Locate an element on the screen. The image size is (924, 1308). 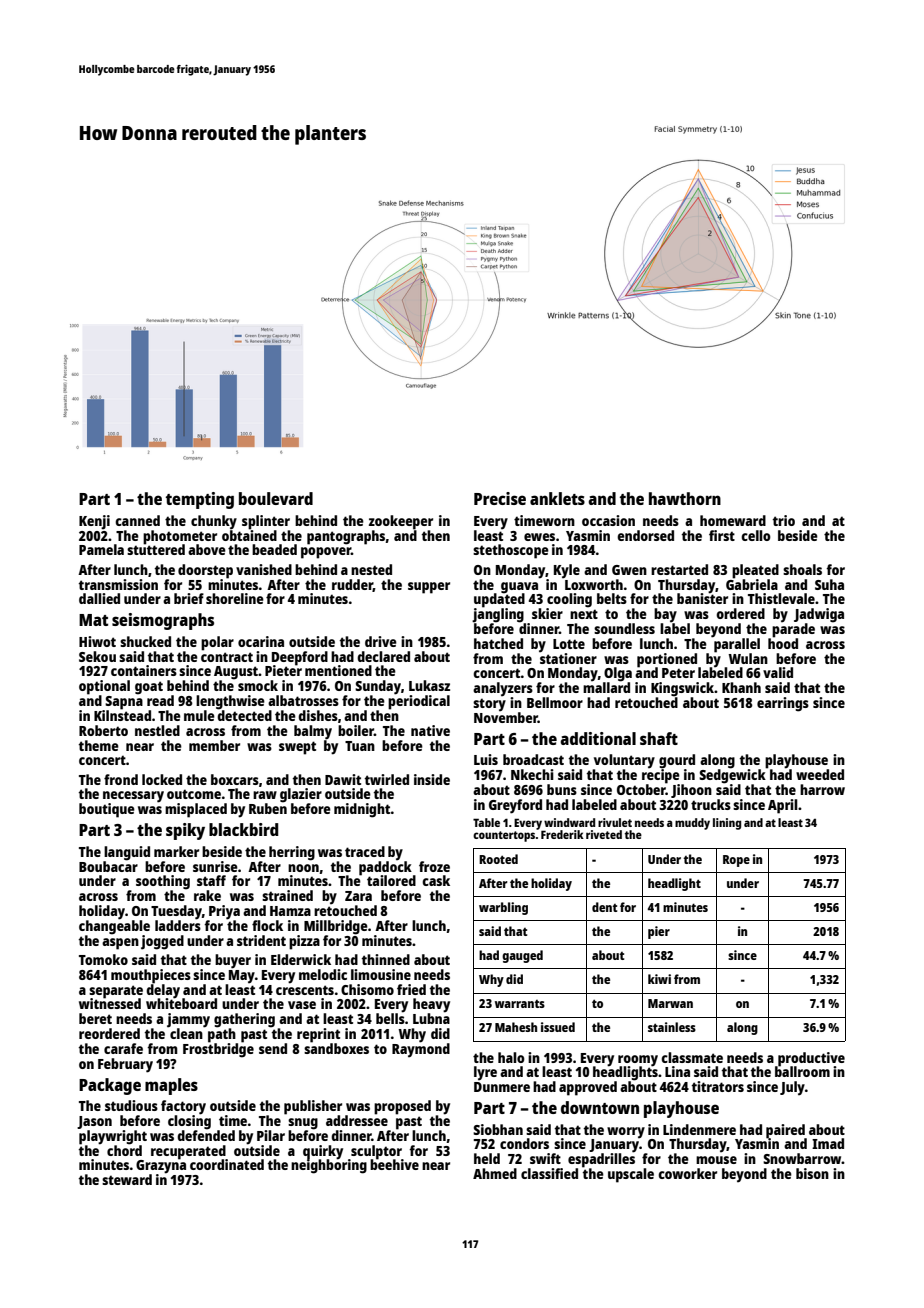
sunrise is located at coordinates (215, 866).
